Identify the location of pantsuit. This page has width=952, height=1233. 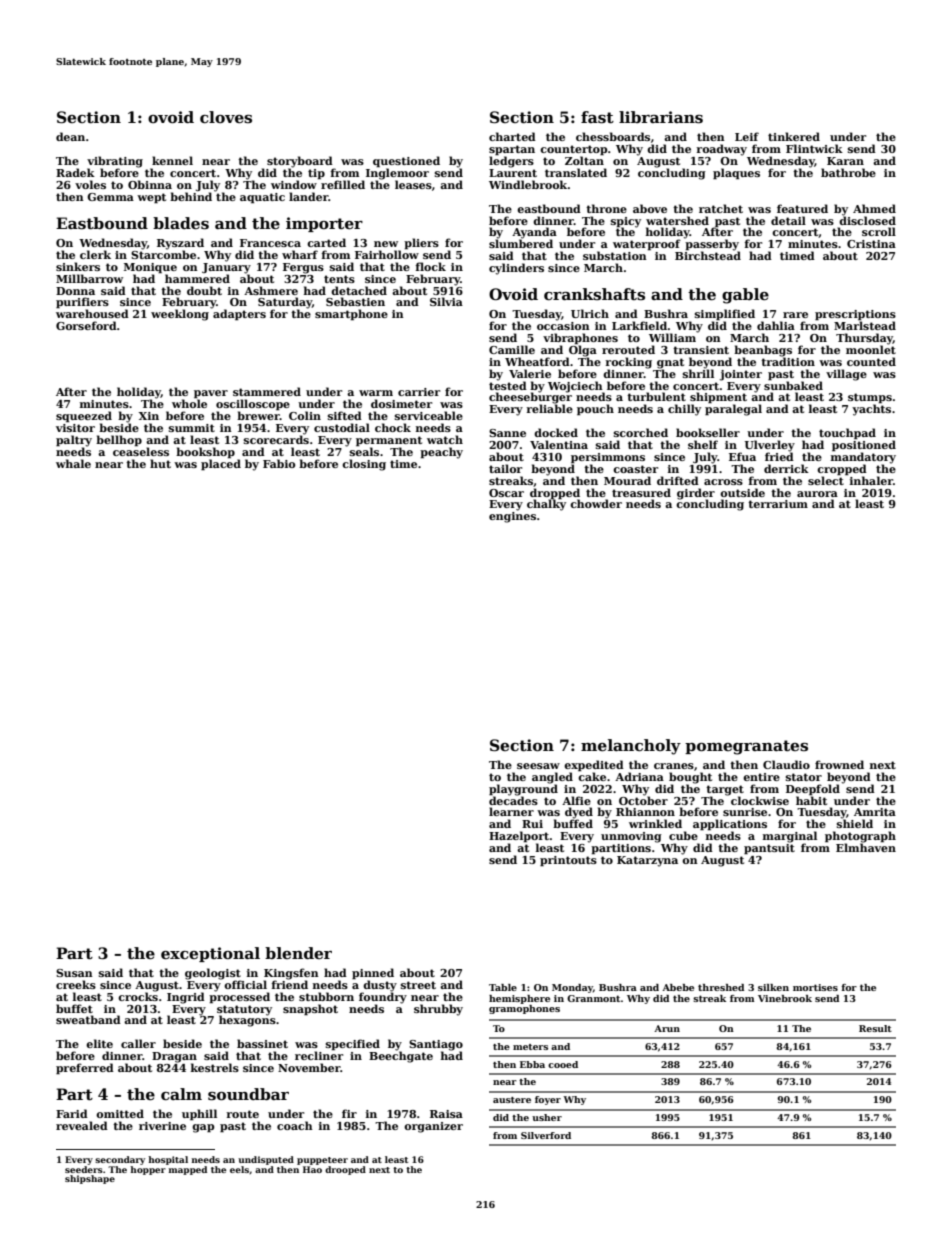
(769, 849).
